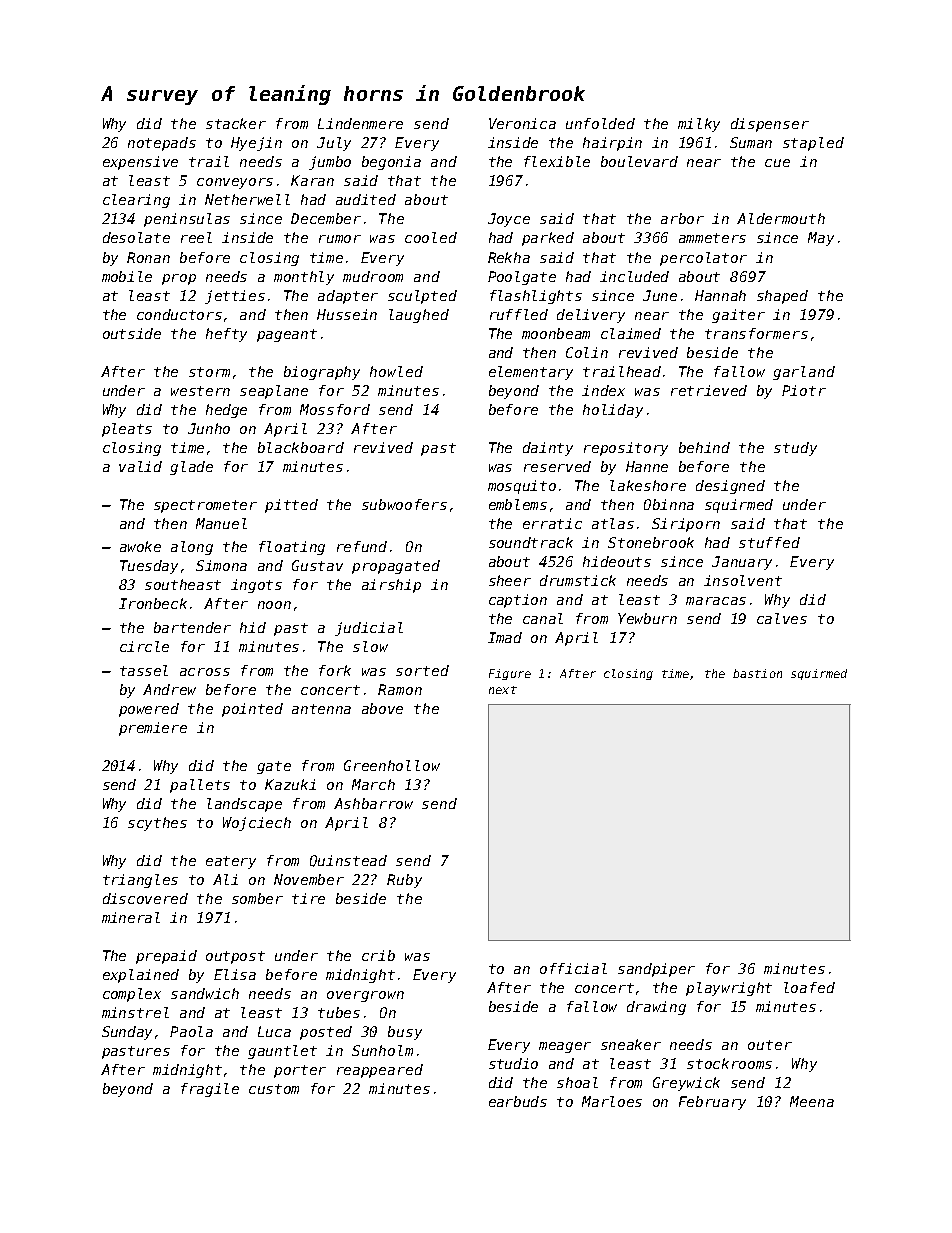 The height and width of the screenshot is (1233, 952). I want to click on valid, so click(140, 466).
